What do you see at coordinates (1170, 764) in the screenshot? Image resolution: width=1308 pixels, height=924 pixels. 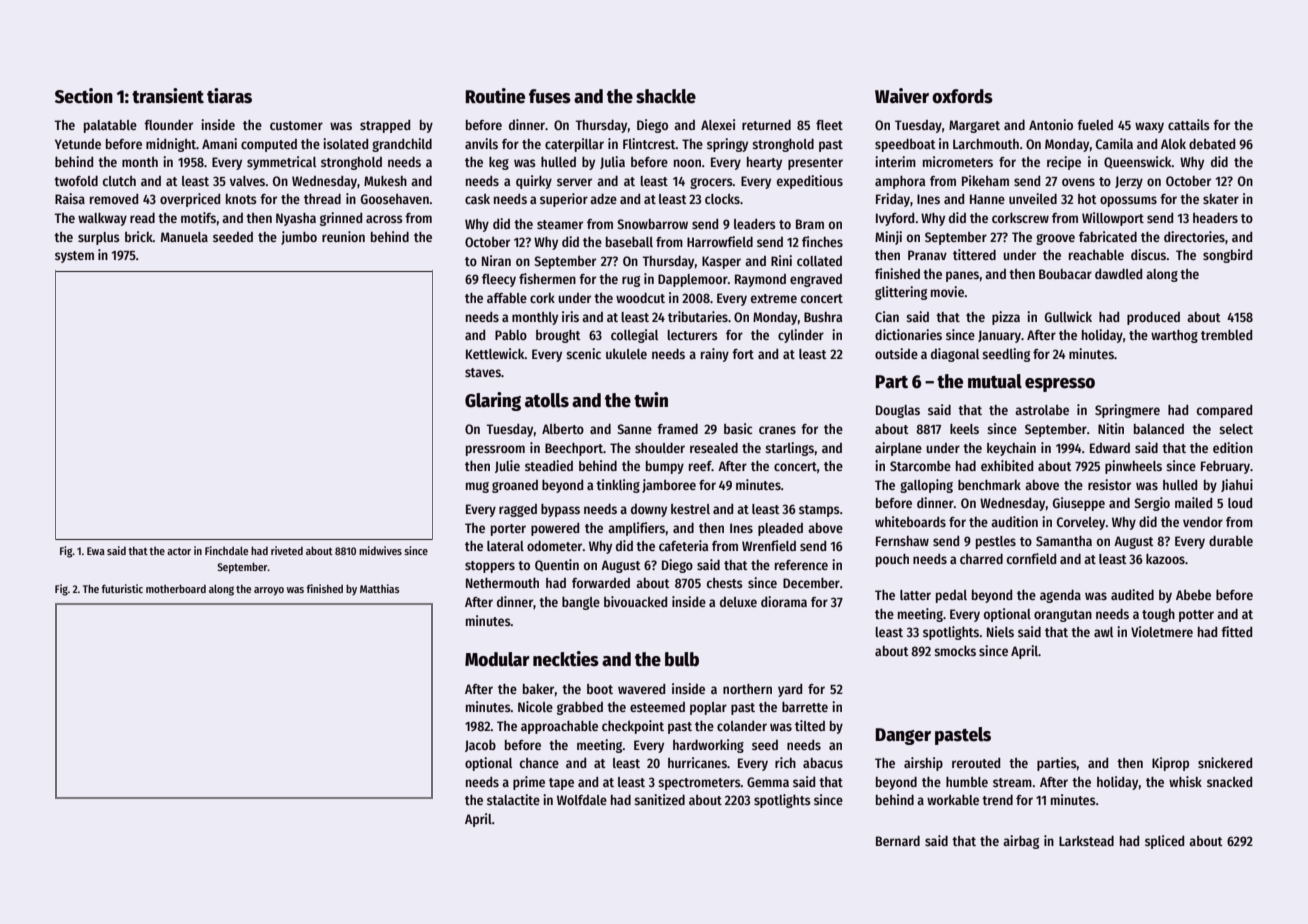 I see `Kiprop` at bounding box center [1170, 764].
